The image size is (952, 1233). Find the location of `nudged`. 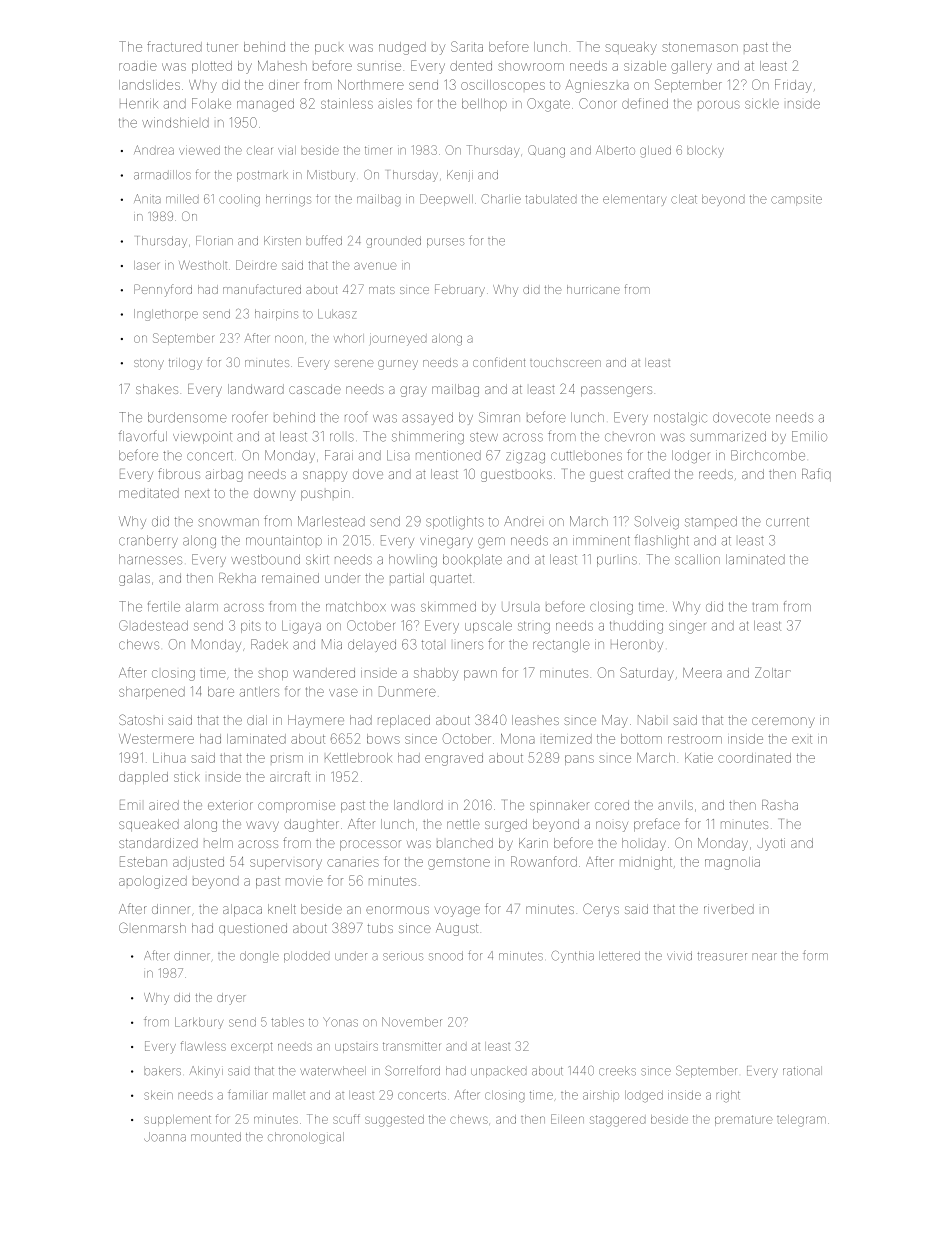

nudged is located at coordinates (402, 48).
